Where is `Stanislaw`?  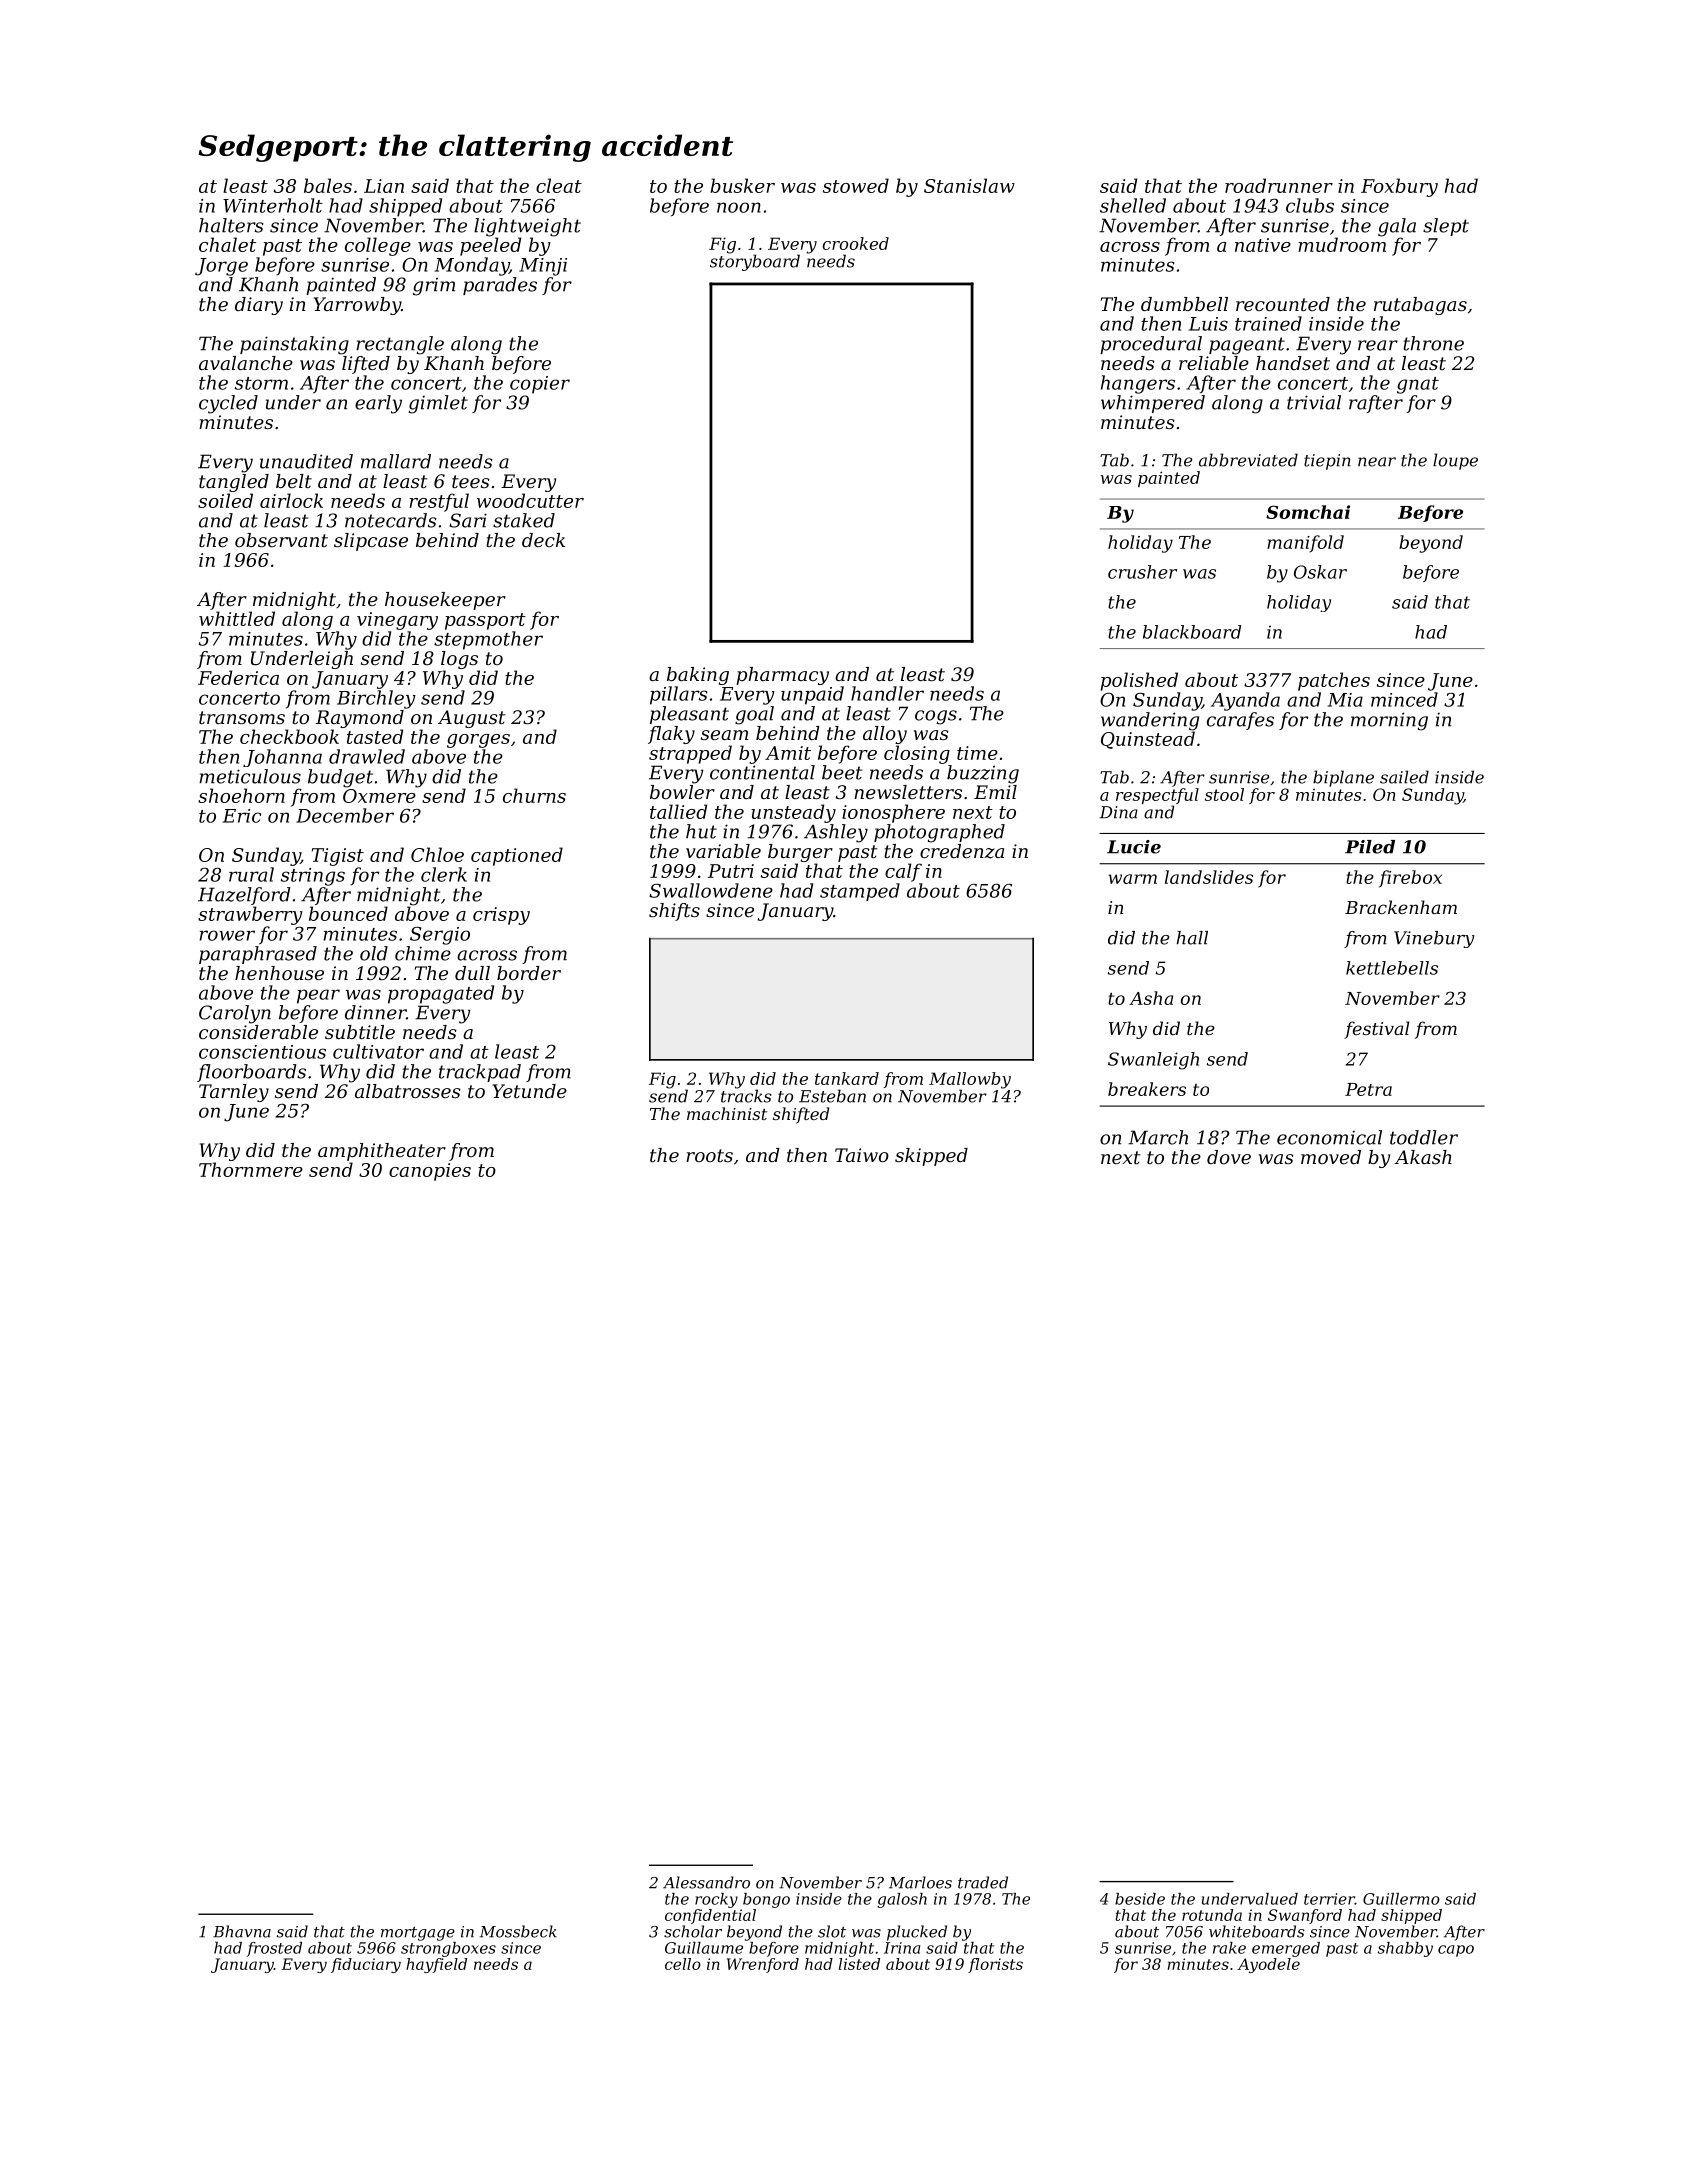 Stanislaw is located at coordinates (969, 185).
